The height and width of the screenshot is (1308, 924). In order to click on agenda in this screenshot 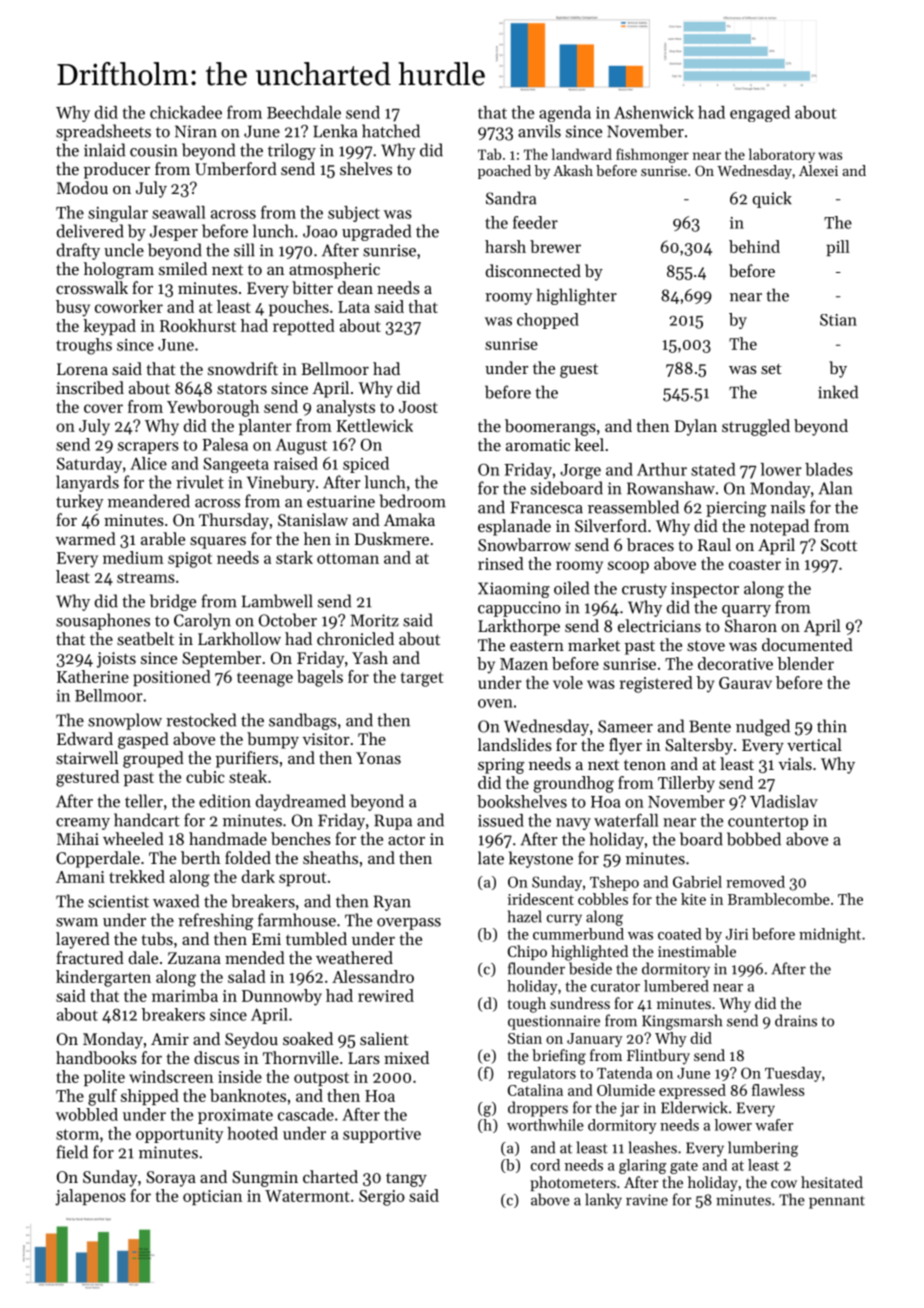, I will do `click(565, 114)`.
